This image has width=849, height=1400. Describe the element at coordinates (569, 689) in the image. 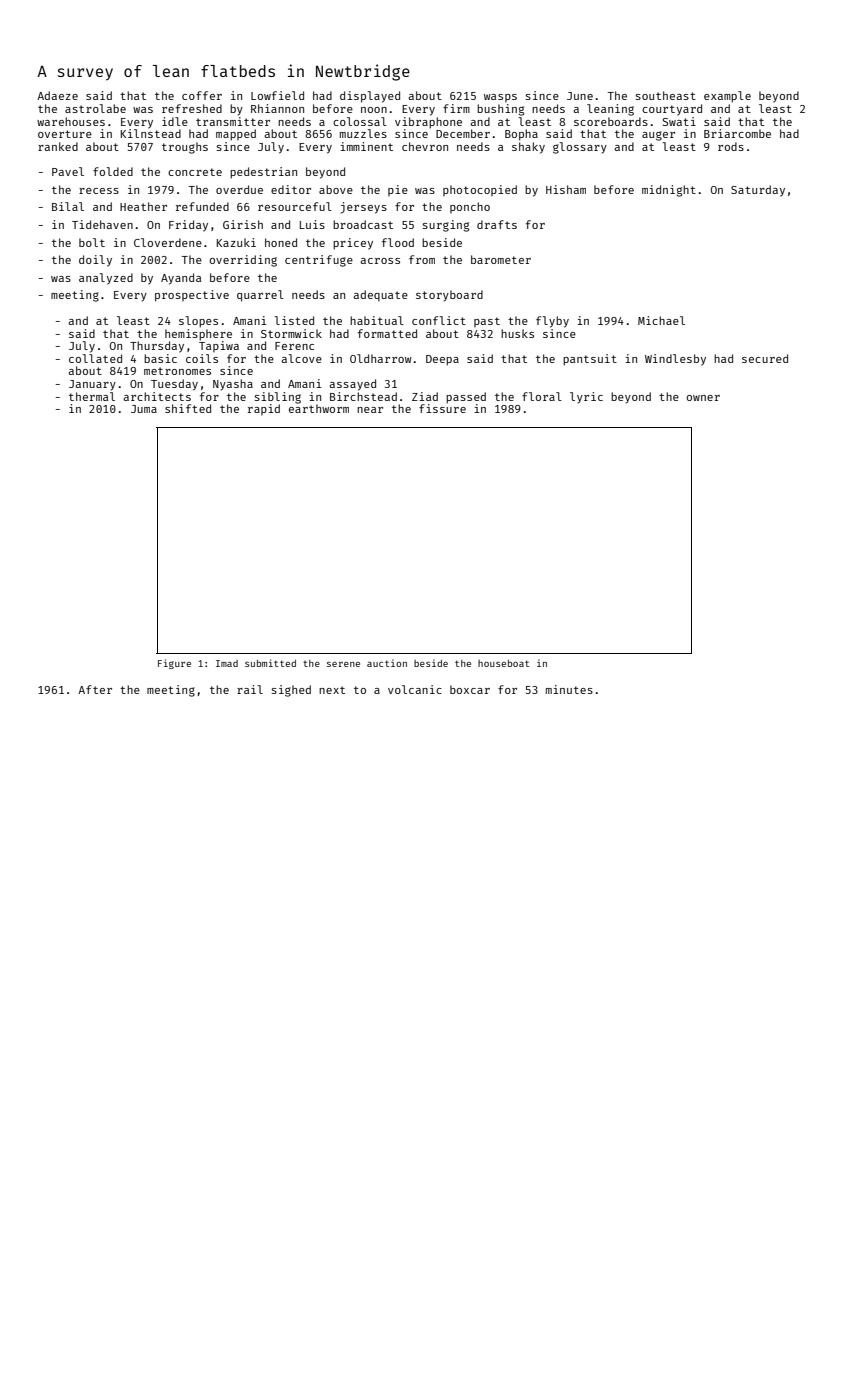

I see `minutes` at that location.
